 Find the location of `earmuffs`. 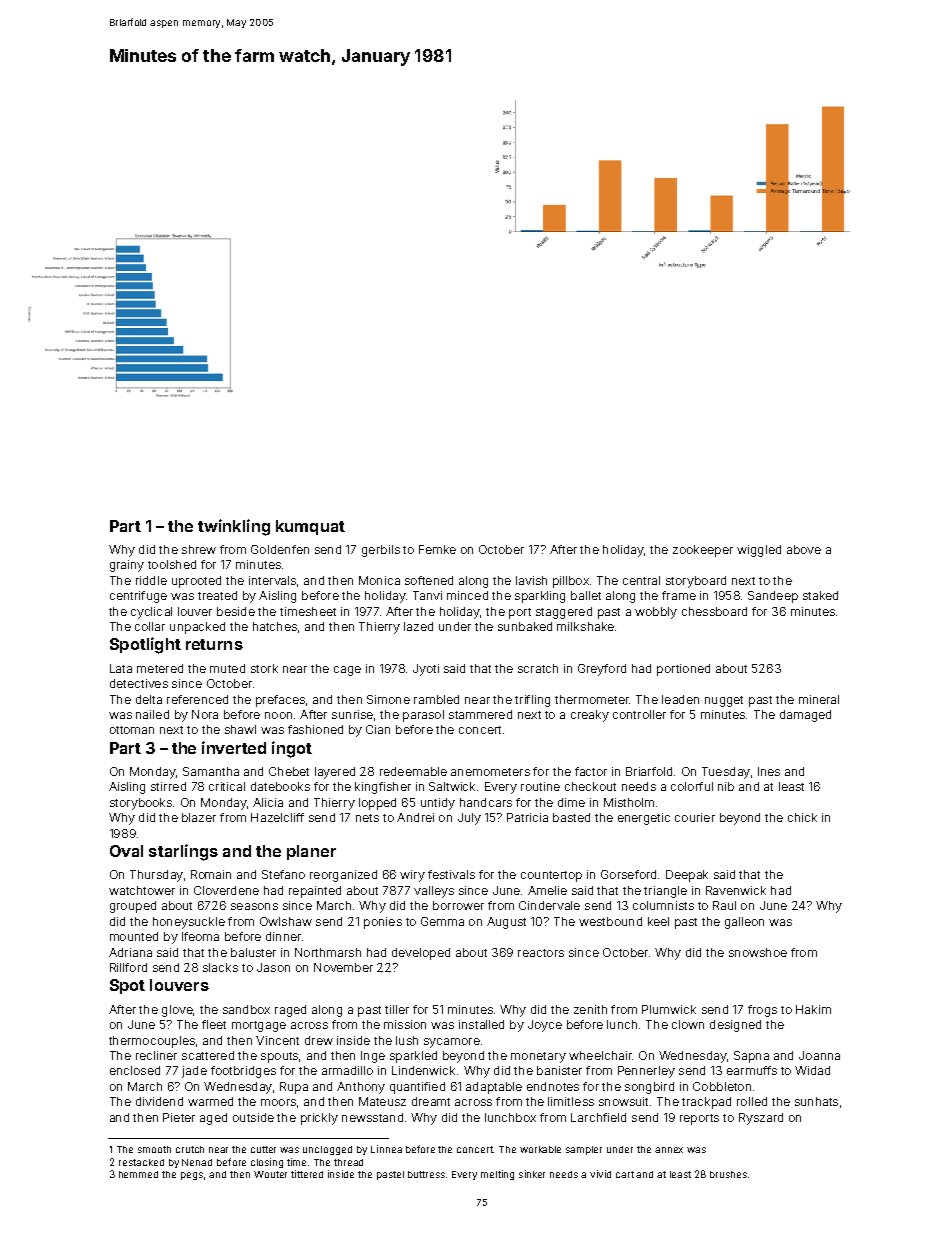

earmuffs is located at coordinates (752, 1070).
